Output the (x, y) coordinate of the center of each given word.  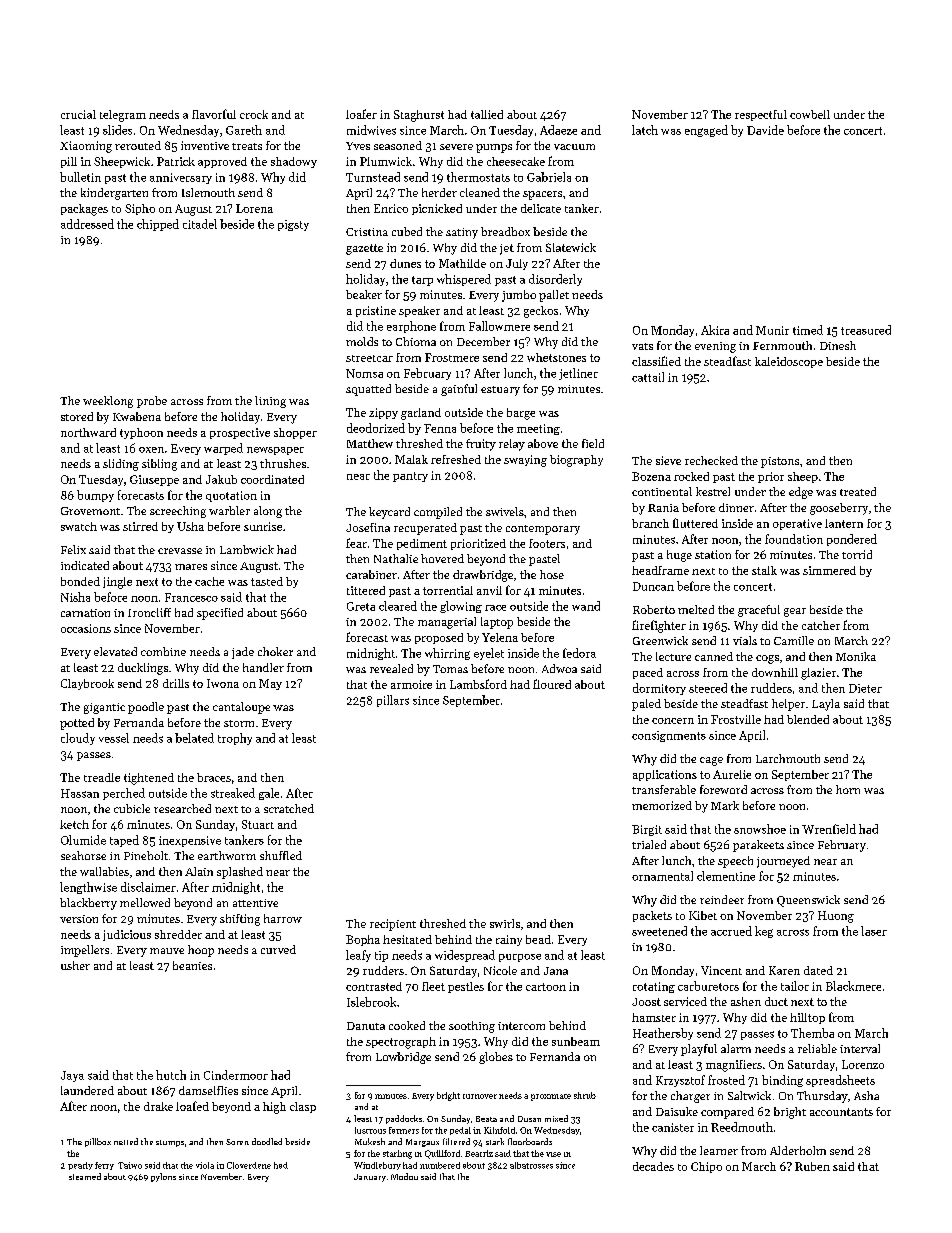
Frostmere (452, 357)
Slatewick (571, 247)
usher (75, 965)
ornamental (662, 876)
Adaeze (558, 130)
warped (223, 449)
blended (808, 719)
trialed (649, 844)
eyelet (489, 654)
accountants (841, 1112)
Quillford (442, 1154)
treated (858, 491)
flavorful (214, 114)
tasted (267, 581)
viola (205, 1165)
